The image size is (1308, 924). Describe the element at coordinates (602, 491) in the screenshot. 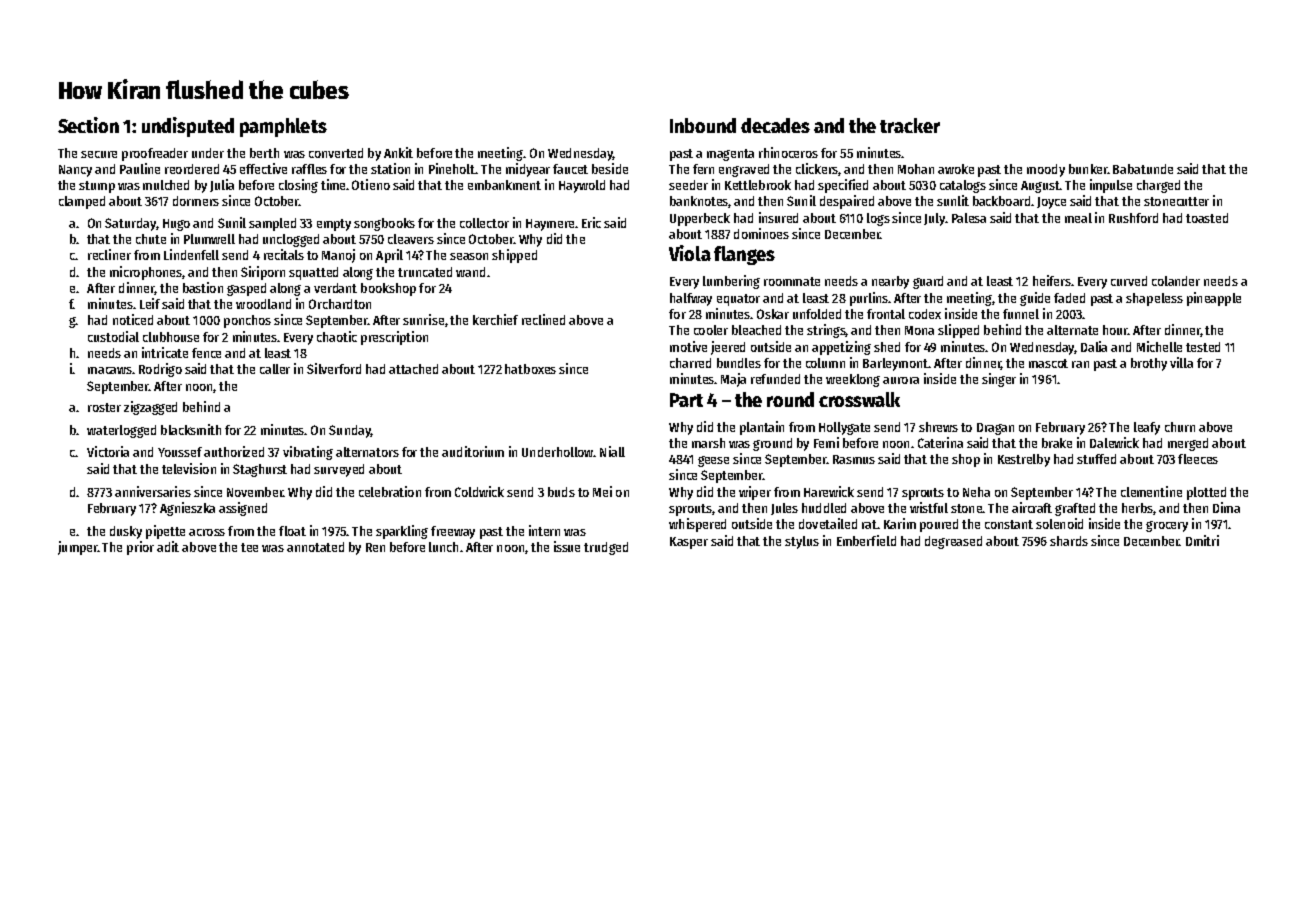

I see `Mei` at that location.
